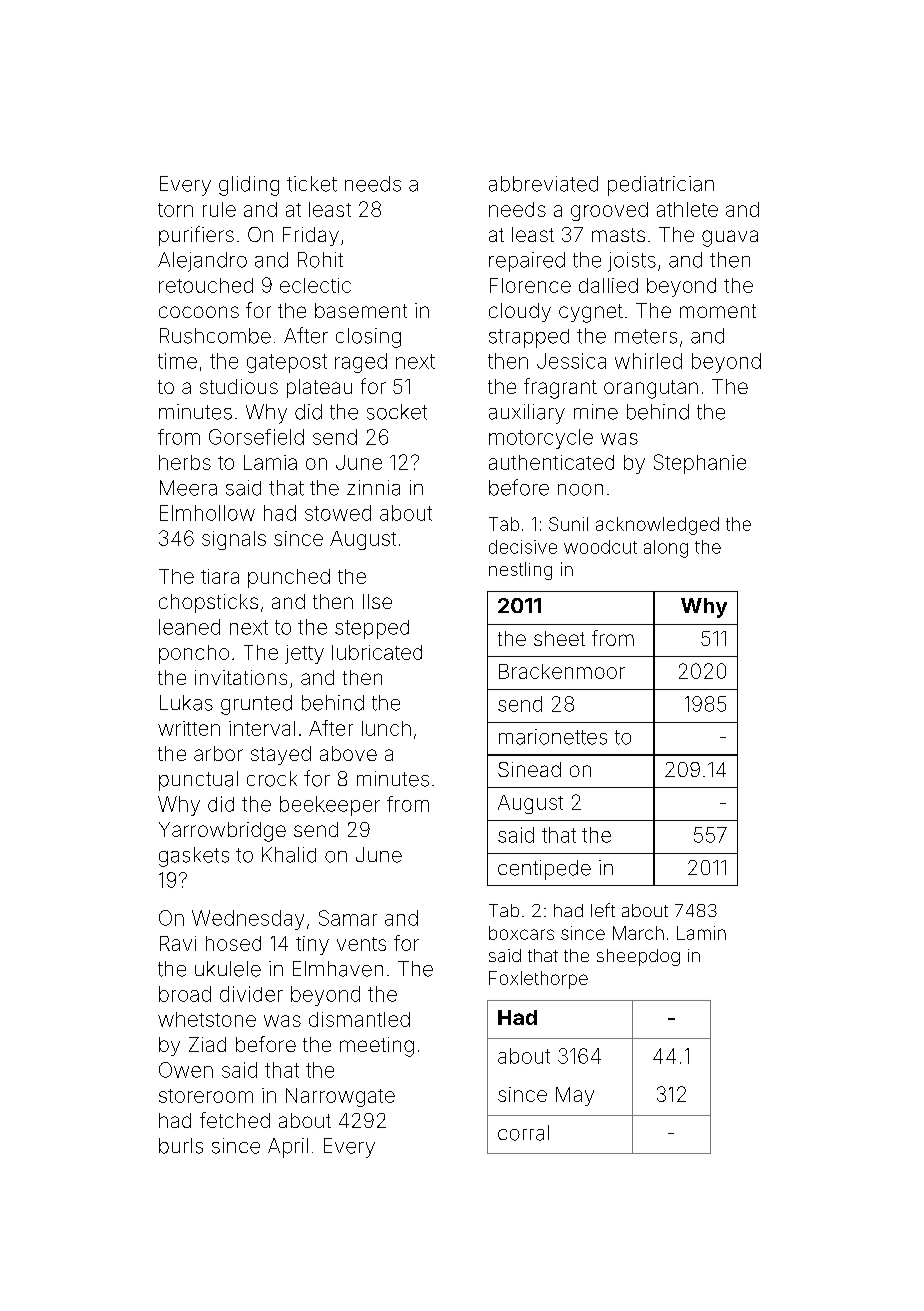  What do you see at coordinates (373, 488) in the screenshot?
I see `zinnia` at bounding box center [373, 488].
